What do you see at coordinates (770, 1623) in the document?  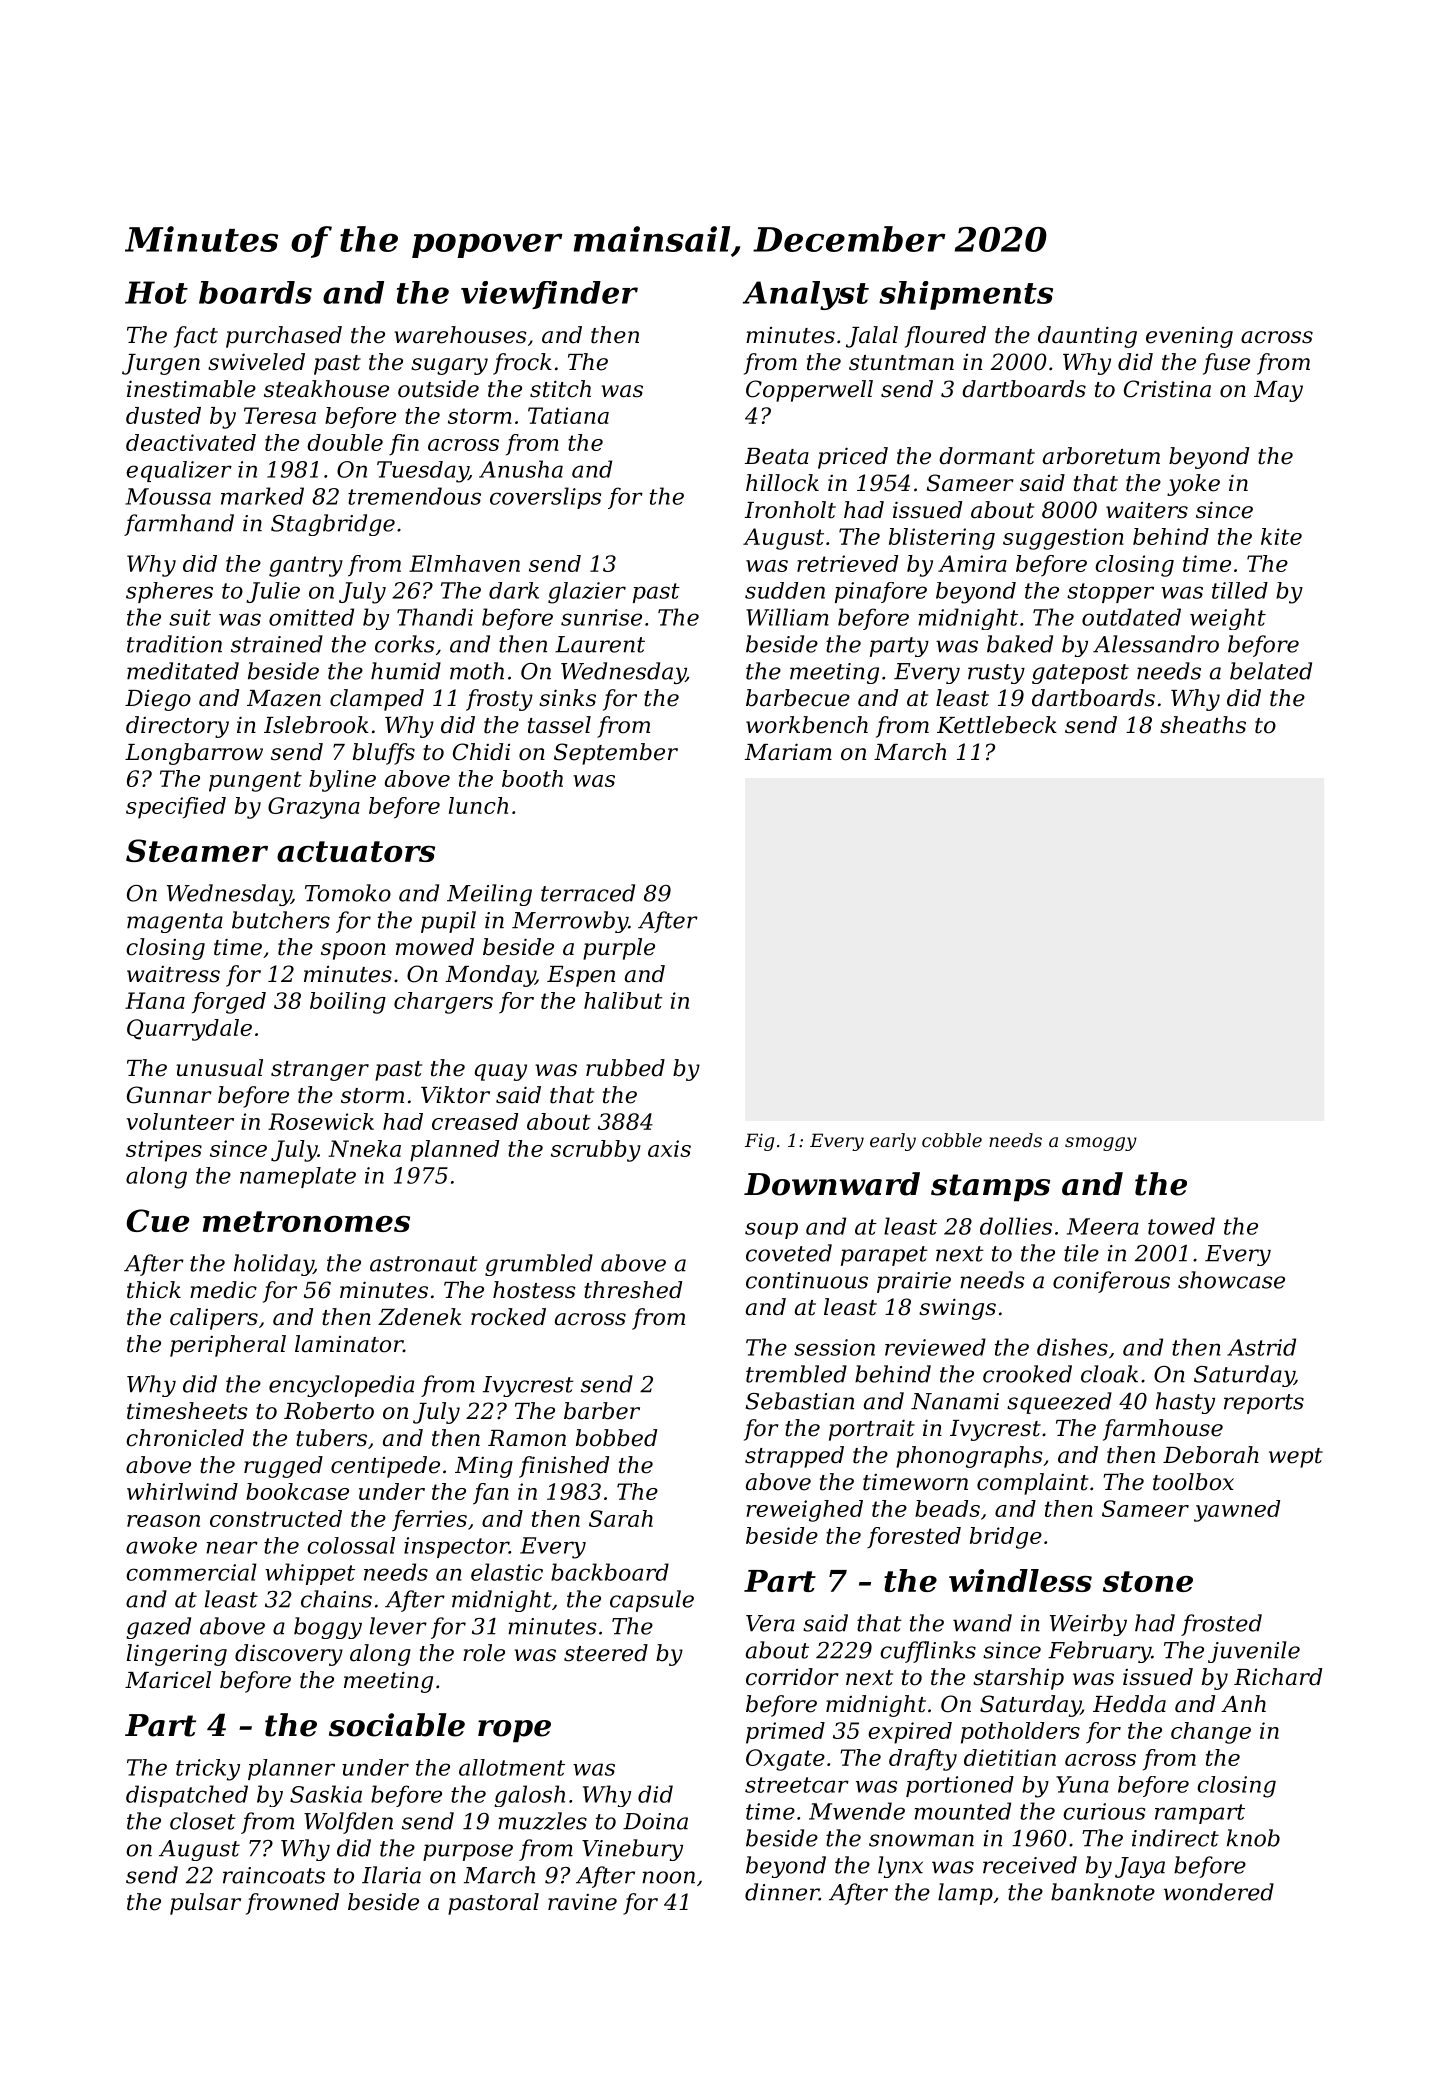 I see `Vera` at bounding box center [770, 1623].
